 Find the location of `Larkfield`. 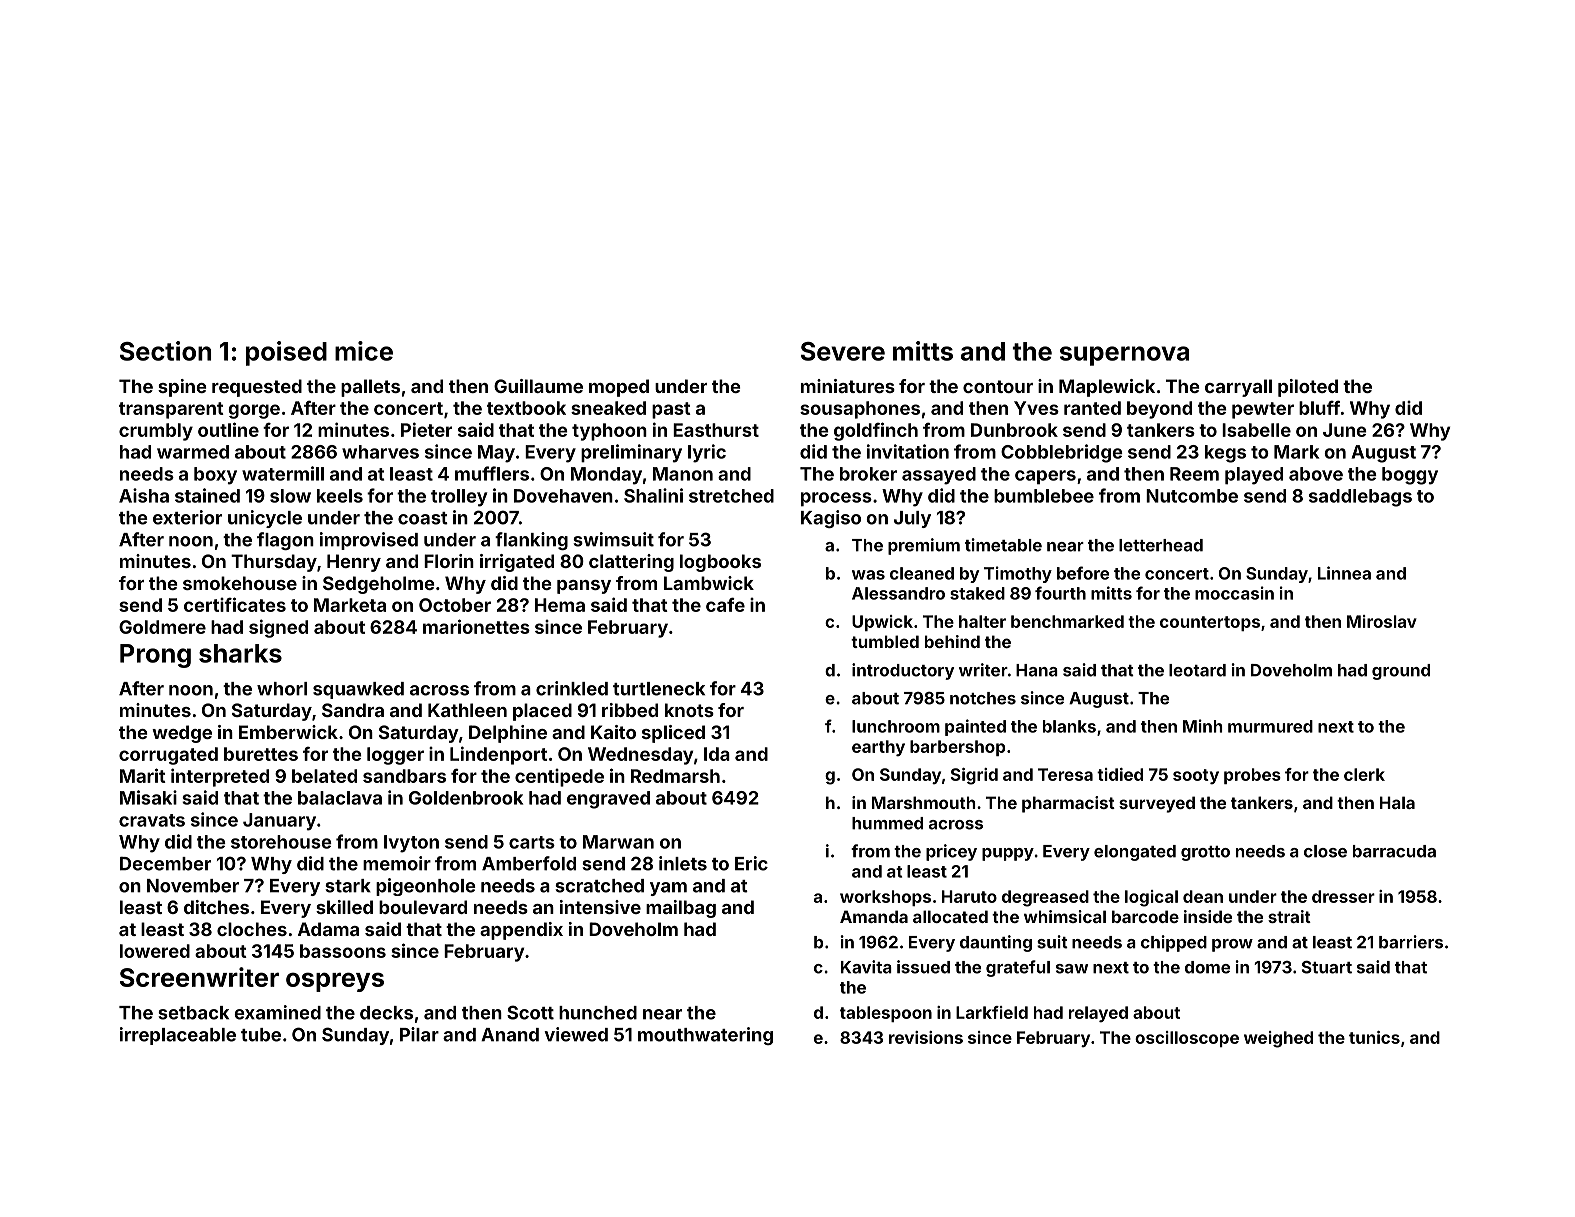

Larkfield is located at coordinates (992, 1012).
